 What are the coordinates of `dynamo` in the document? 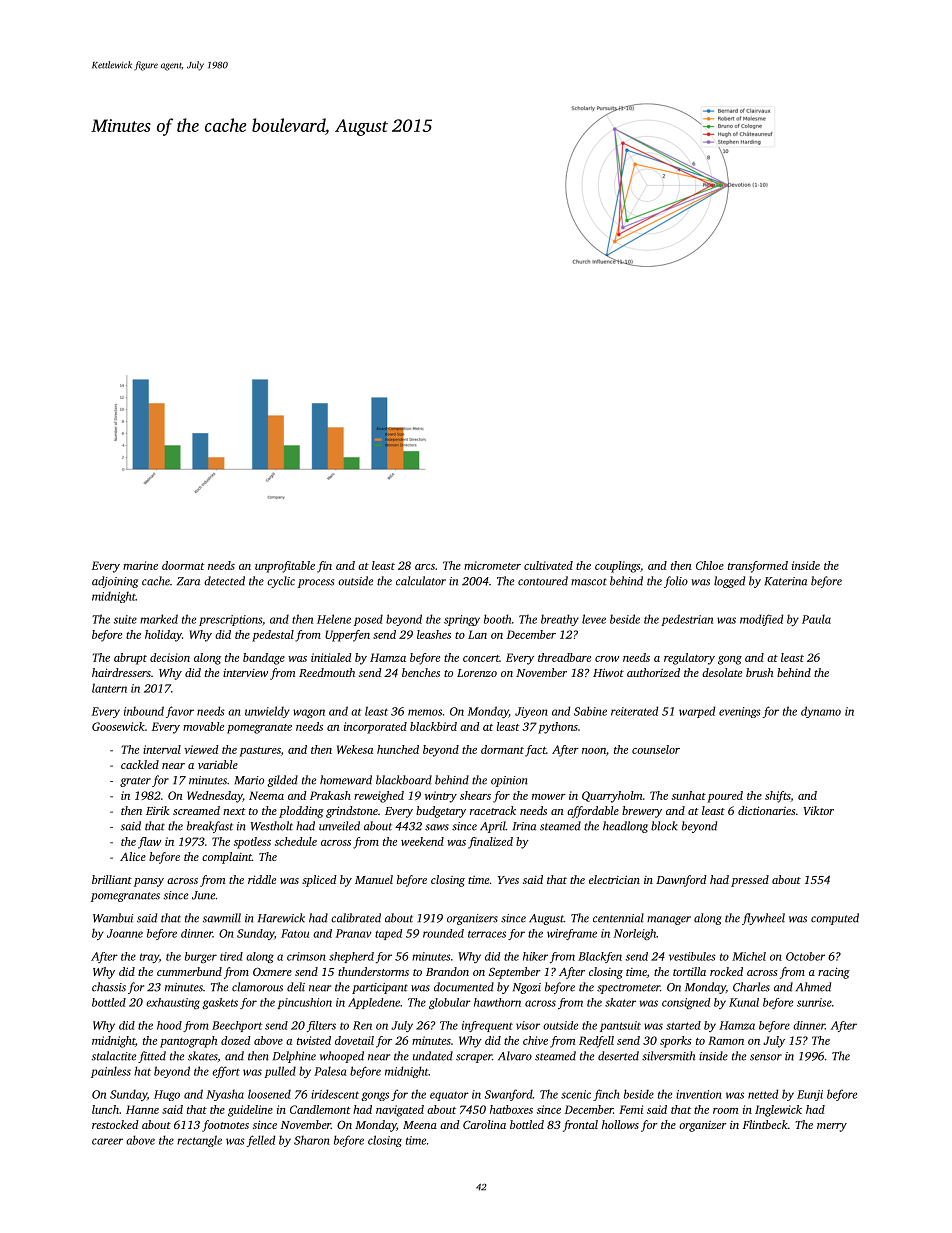 It's located at (821, 712).
